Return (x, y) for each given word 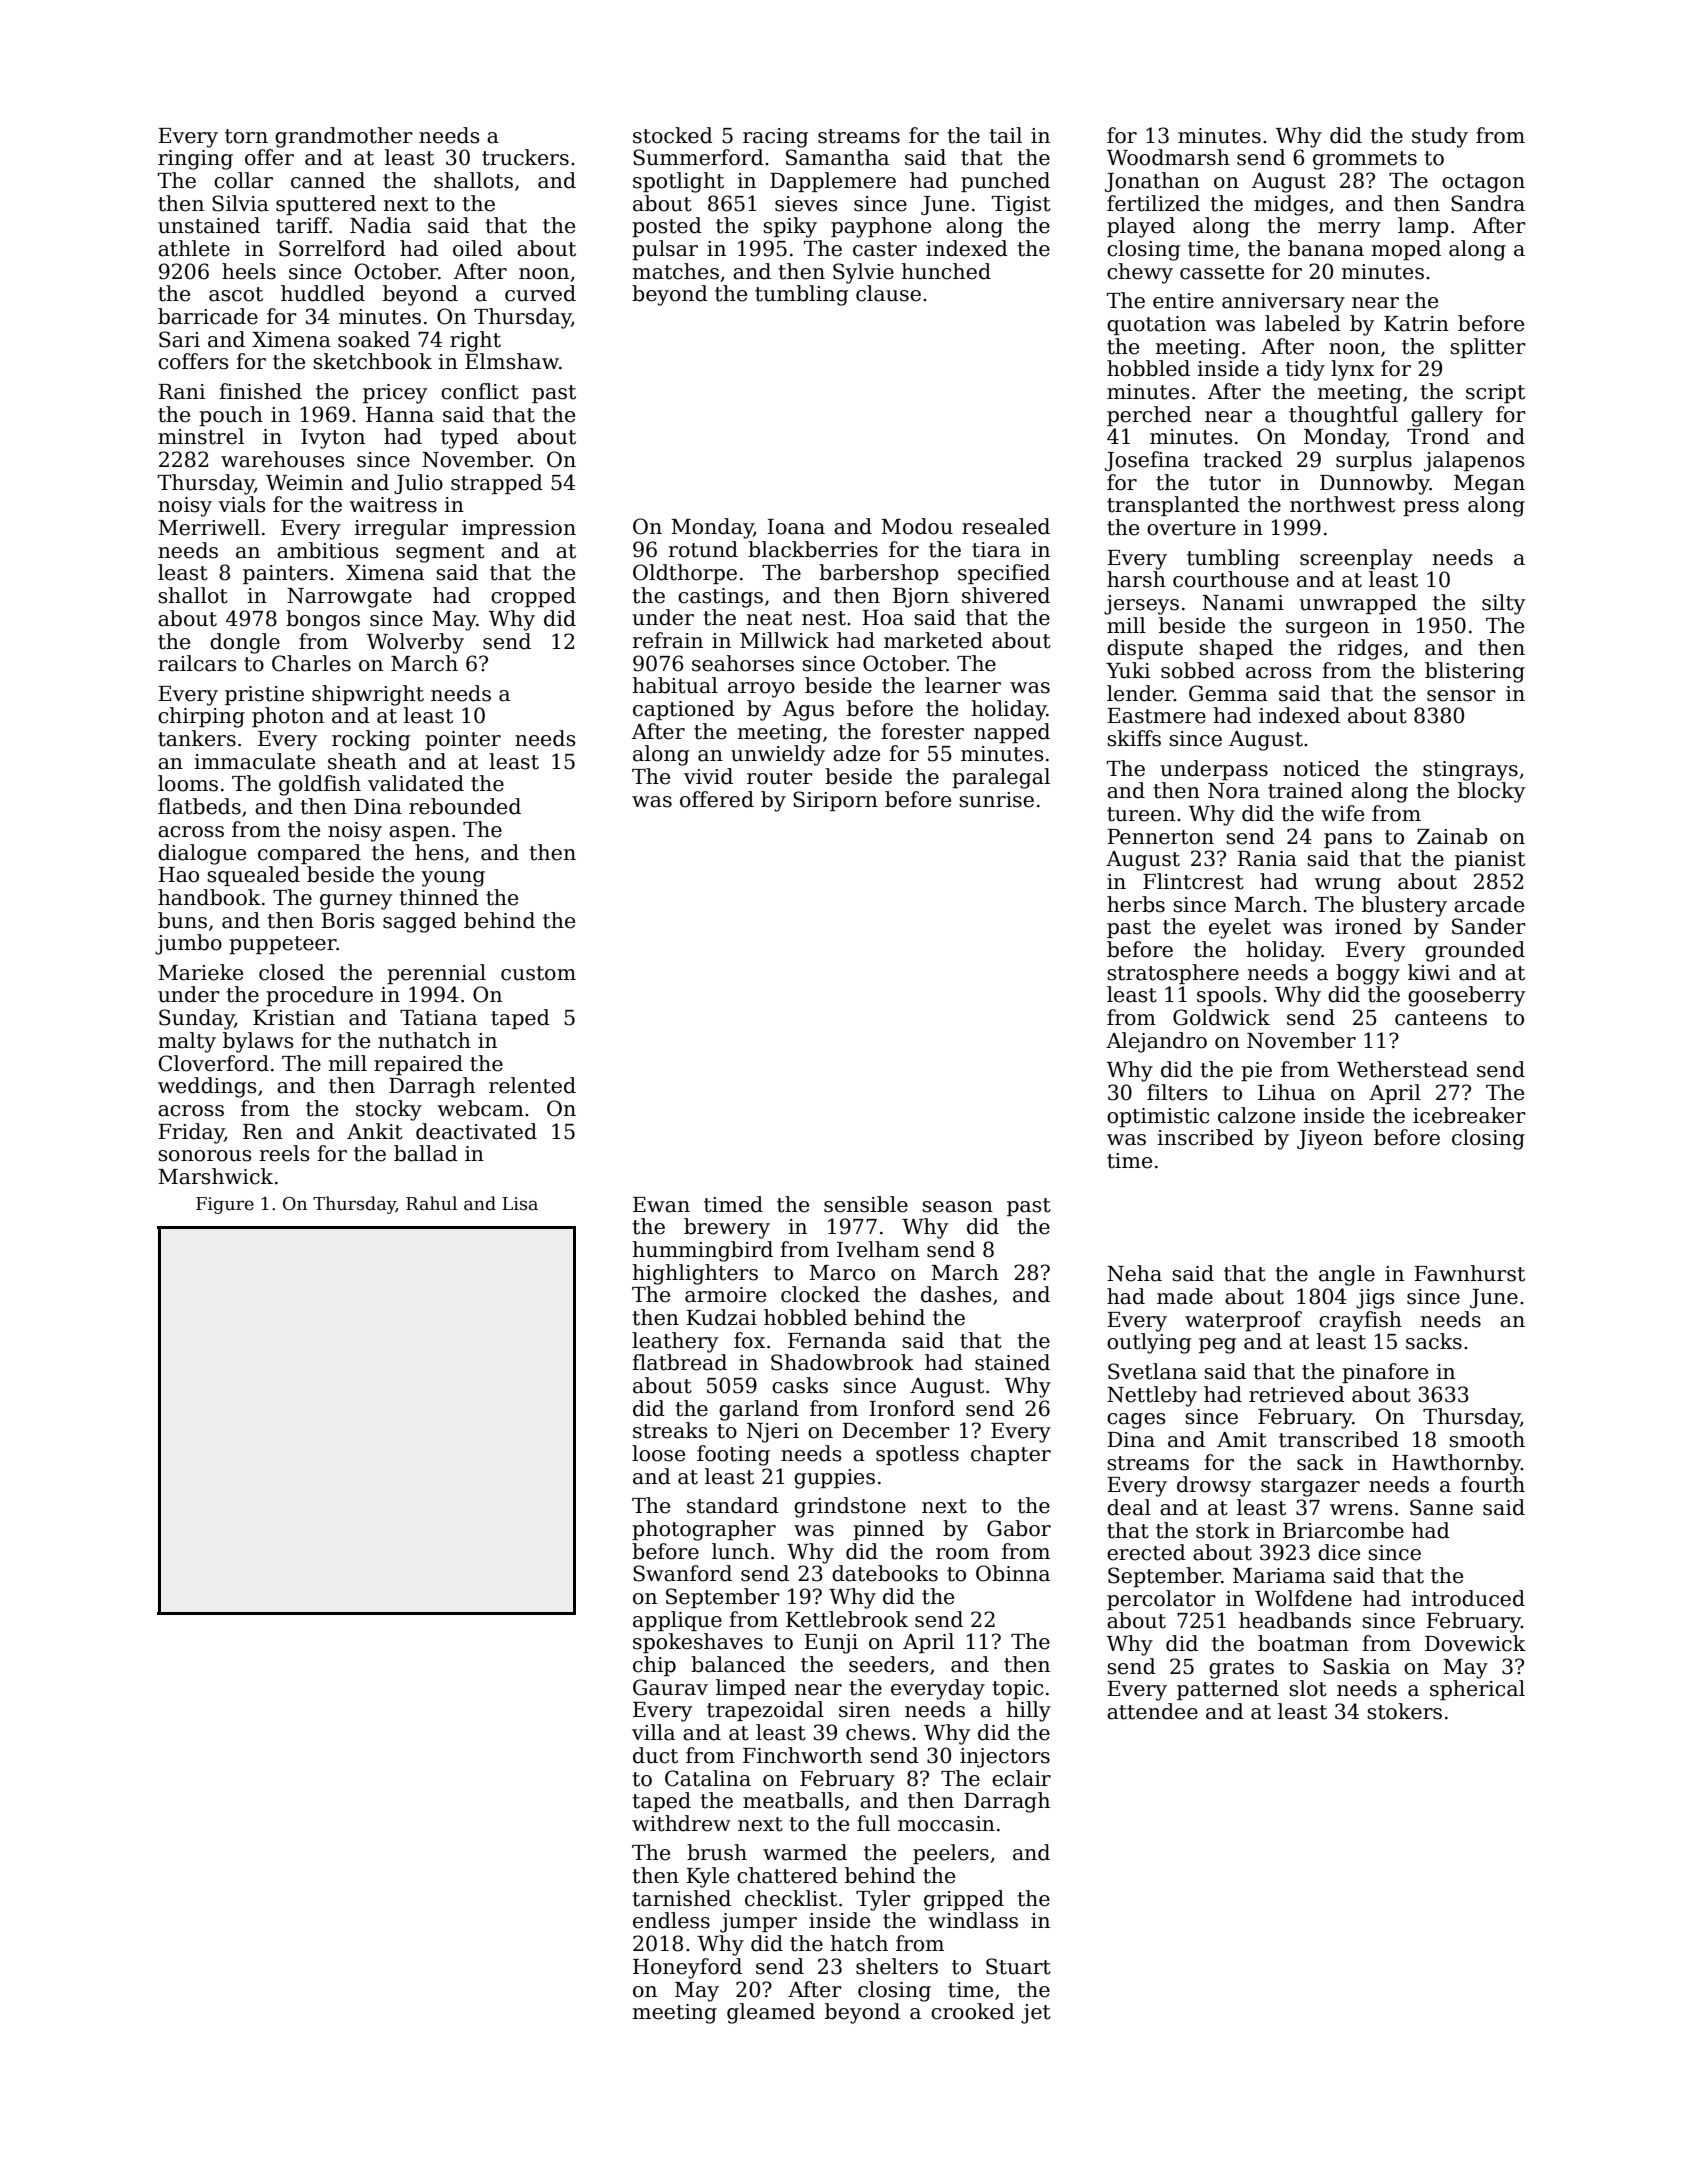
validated (416, 783)
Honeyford (687, 1968)
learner (963, 685)
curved (540, 293)
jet (1036, 2014)
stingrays (1470, 771)
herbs (1136, 904)
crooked (973, 2011)
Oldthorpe (685, 574)
